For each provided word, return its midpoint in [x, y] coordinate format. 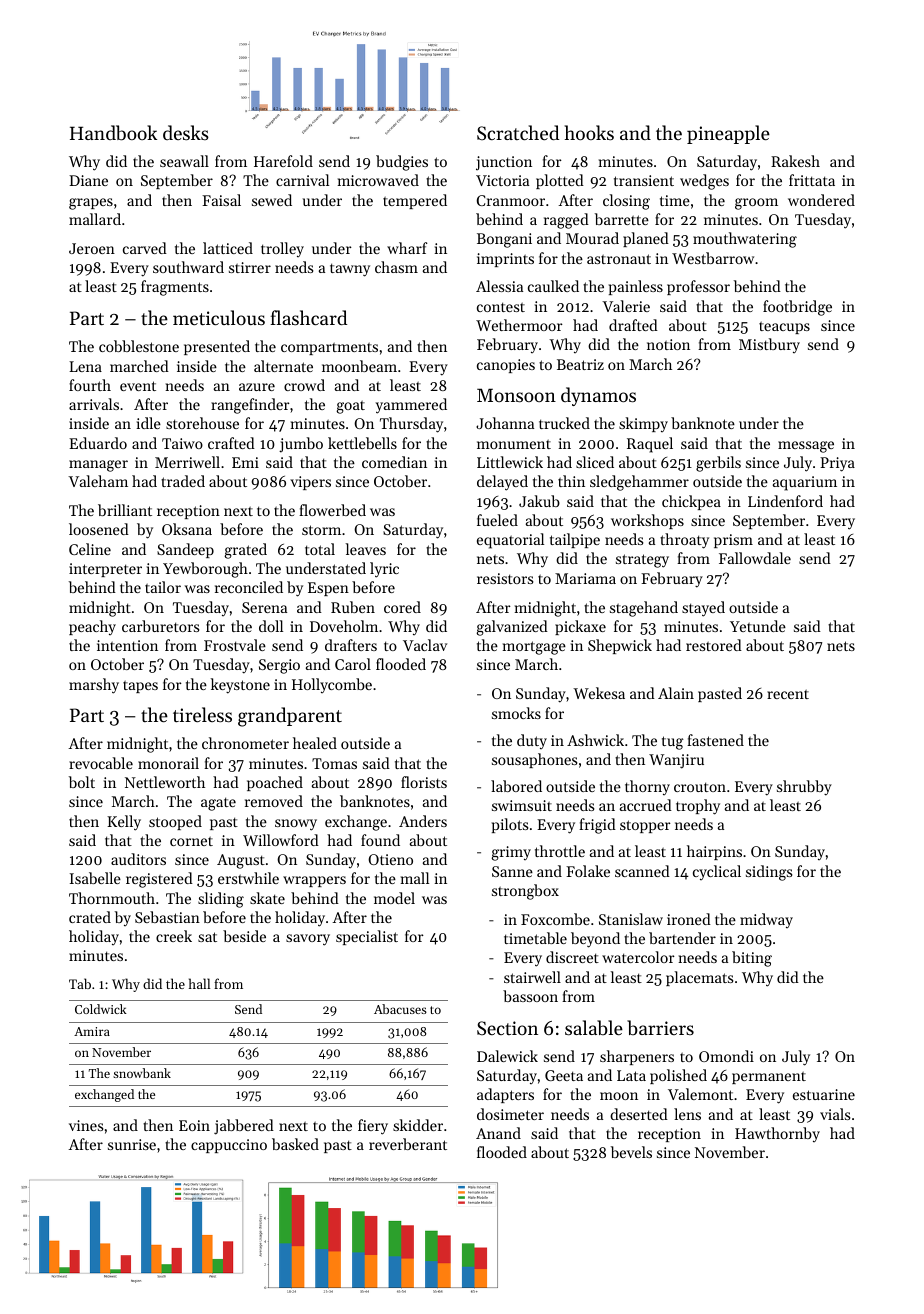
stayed [703, 609]
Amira [92, 1031]
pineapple [728, 134]
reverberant [408, 1144]
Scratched [518, 132]
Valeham [98, 481]
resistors [505, 578]
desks [186, 132]
